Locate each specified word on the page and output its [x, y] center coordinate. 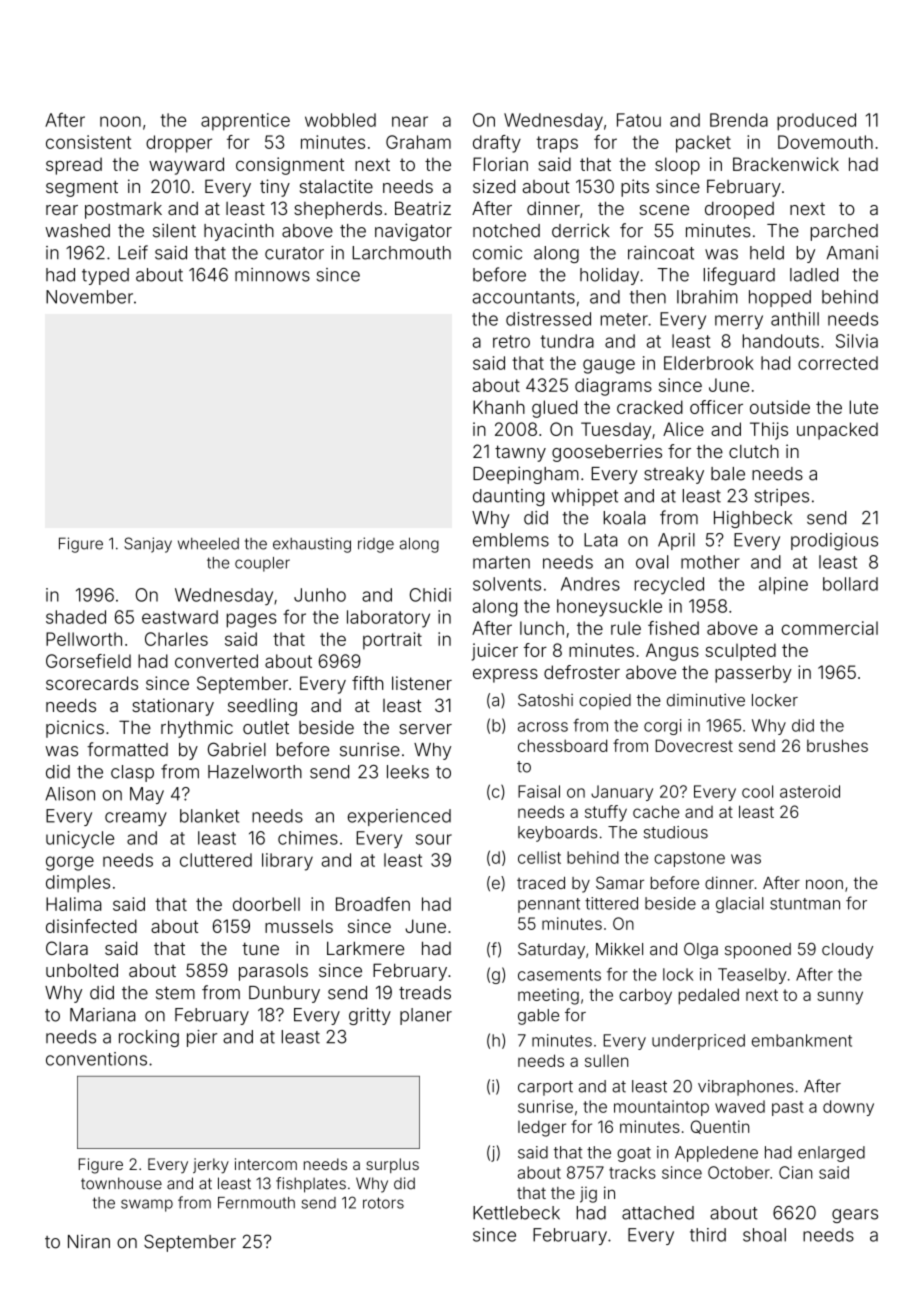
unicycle [80, 840]
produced [816, 122]
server [425, 729]
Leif [133, 252]
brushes [837, 745]
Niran [89, 1242]
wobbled [340, 120]
